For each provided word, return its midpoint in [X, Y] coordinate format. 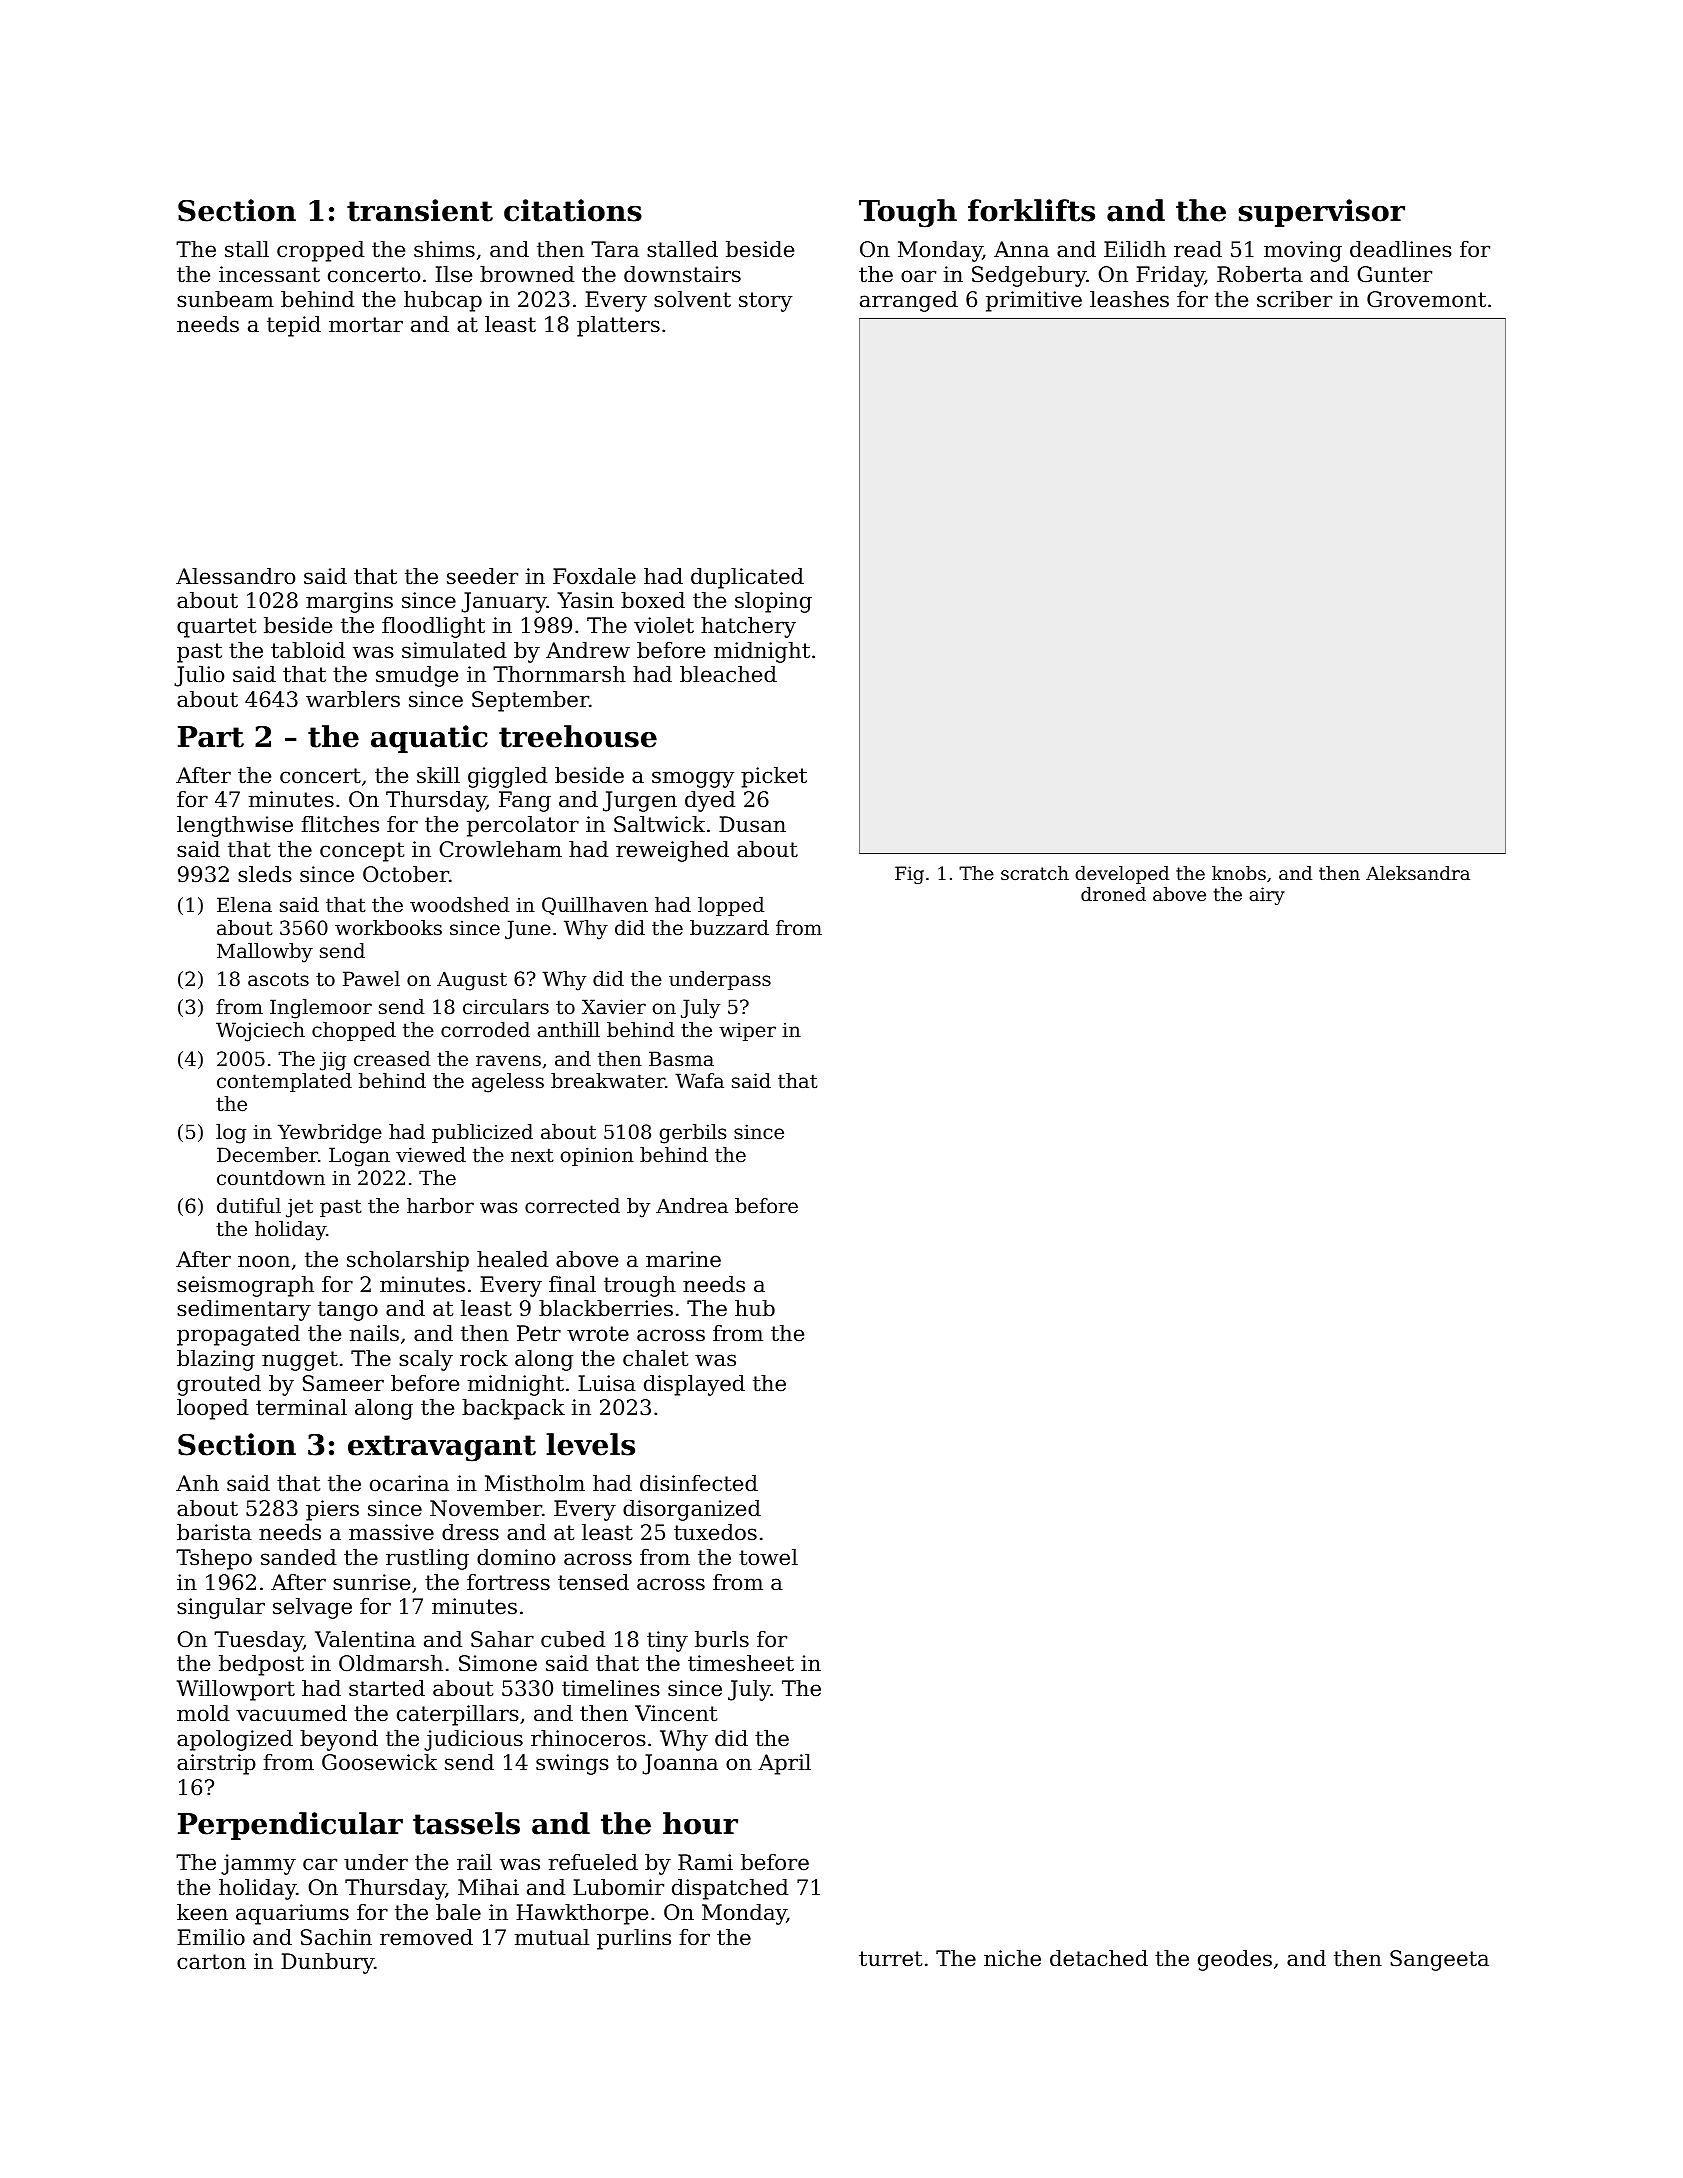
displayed [694, 1385]
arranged [909, 301]
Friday [1170, 276]
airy [1267, 896]
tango [348, 1311]
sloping [773, 602]
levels [590, 1444]
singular [221, 1608]
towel [768, 1557]
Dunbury [327, 1963]
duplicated [747, 578]
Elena [244, 905]
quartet [216, 628]
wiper [747, 1032]
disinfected [699, 1483]
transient [420, 210]
